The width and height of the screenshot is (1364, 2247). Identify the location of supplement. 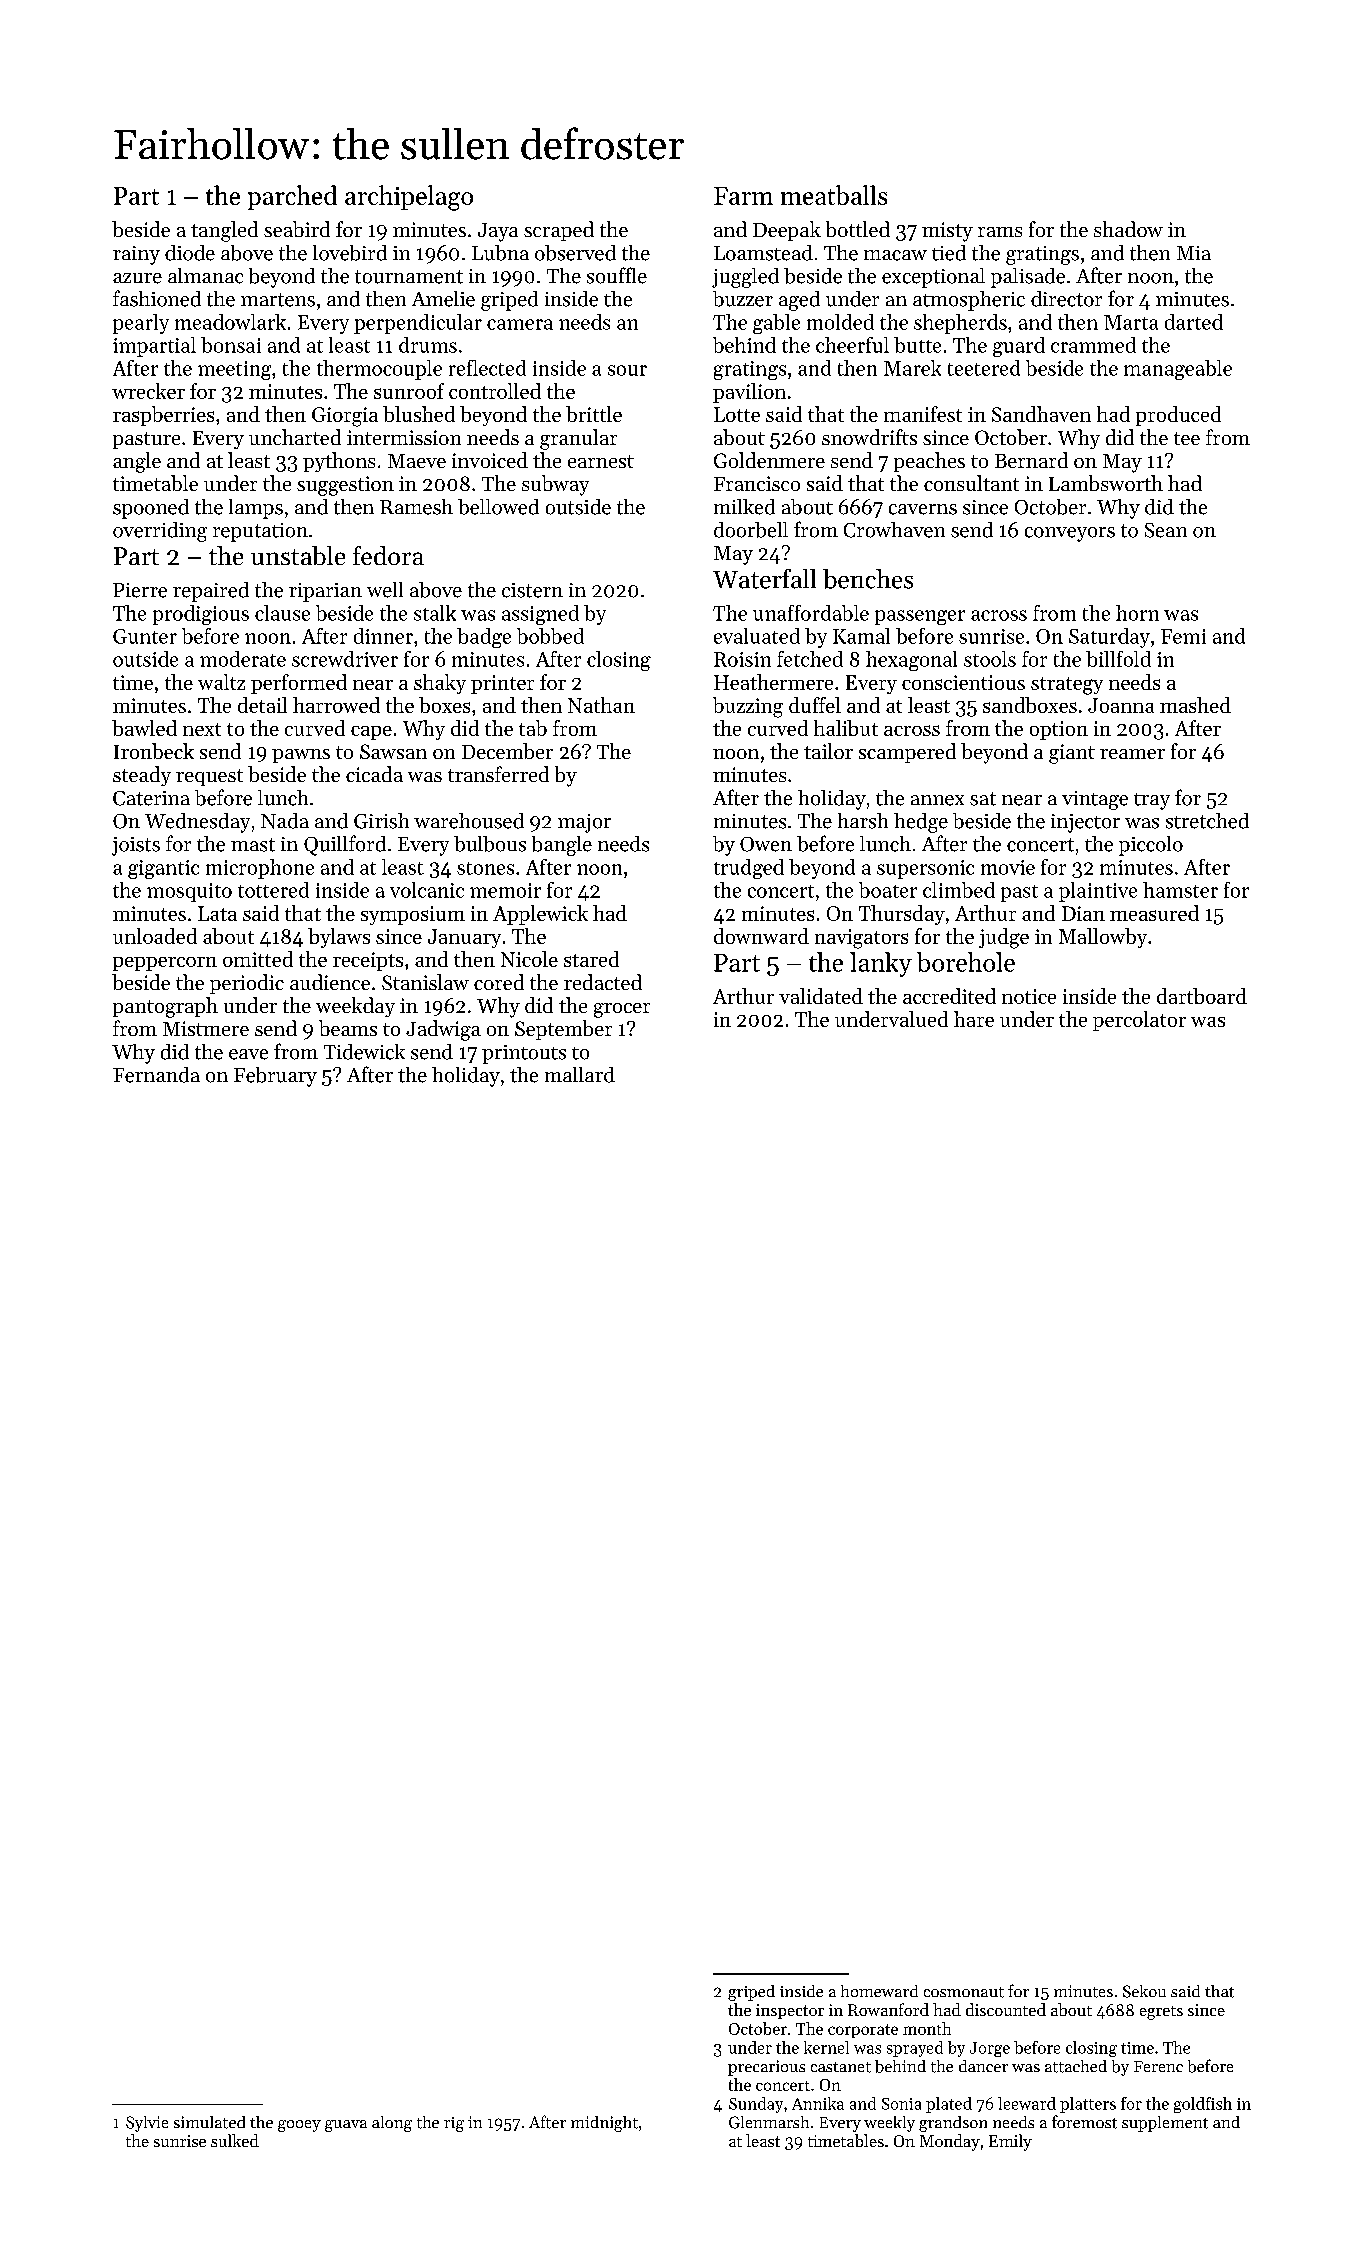
(1165, 2124).
